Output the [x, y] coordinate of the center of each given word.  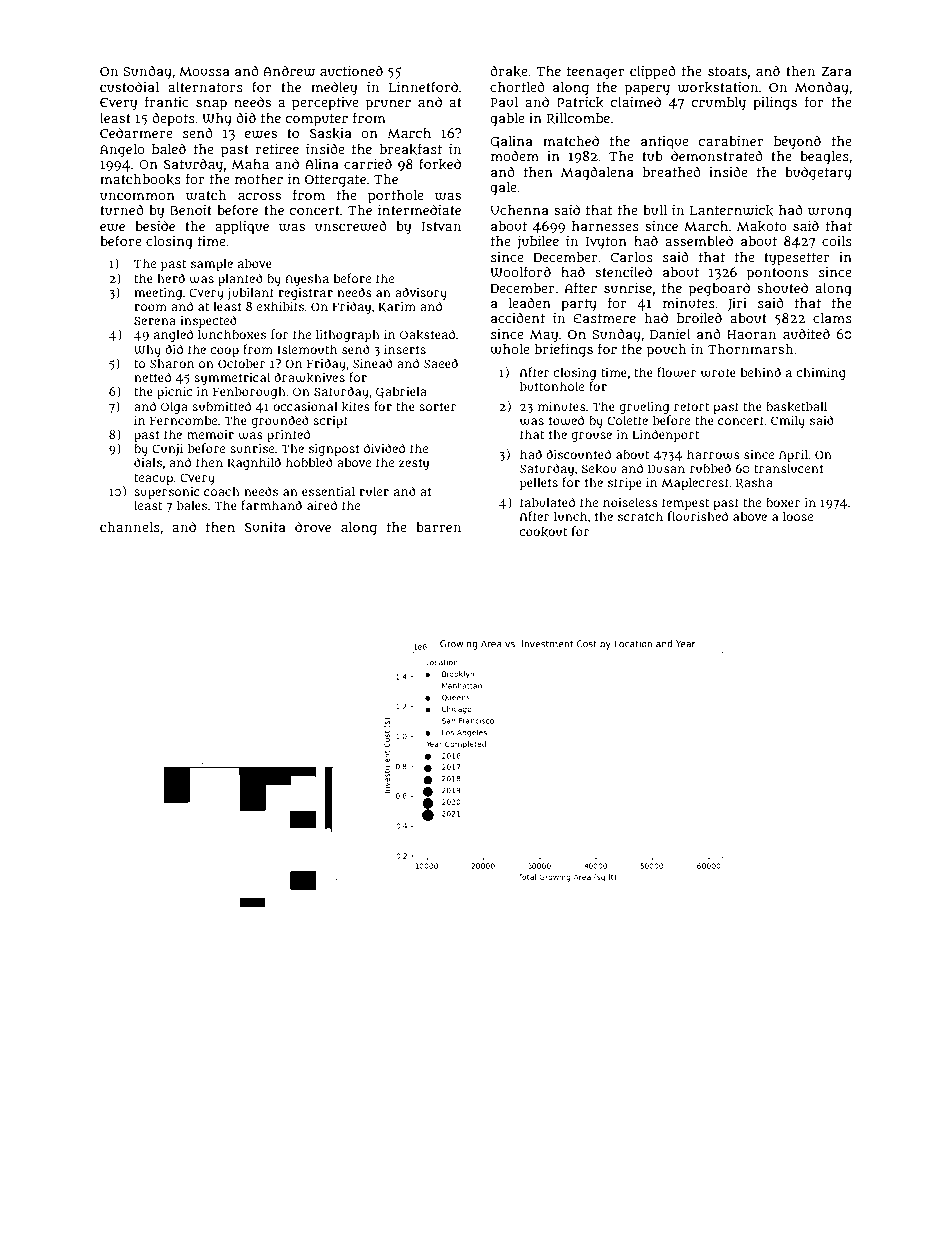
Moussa [204, 71]
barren [438, 527]
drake [509, 71]
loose [798, 516]
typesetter [797, 259]
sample [212, 264]
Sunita [265, 527]
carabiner [731, 141]
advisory [421, 293]
